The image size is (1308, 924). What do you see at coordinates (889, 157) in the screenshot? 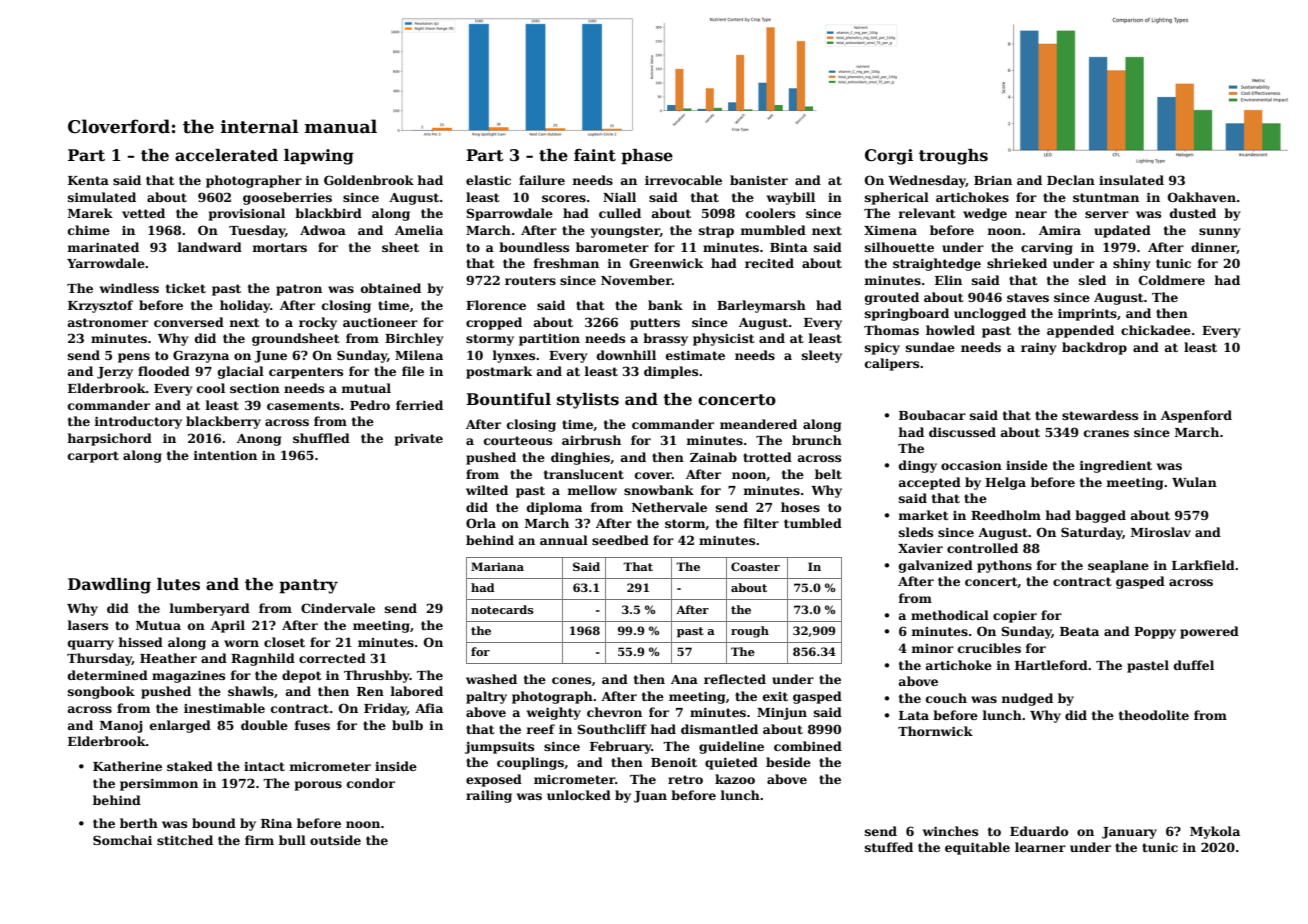
I see `Corgi` at bounding box center [889, 157].
